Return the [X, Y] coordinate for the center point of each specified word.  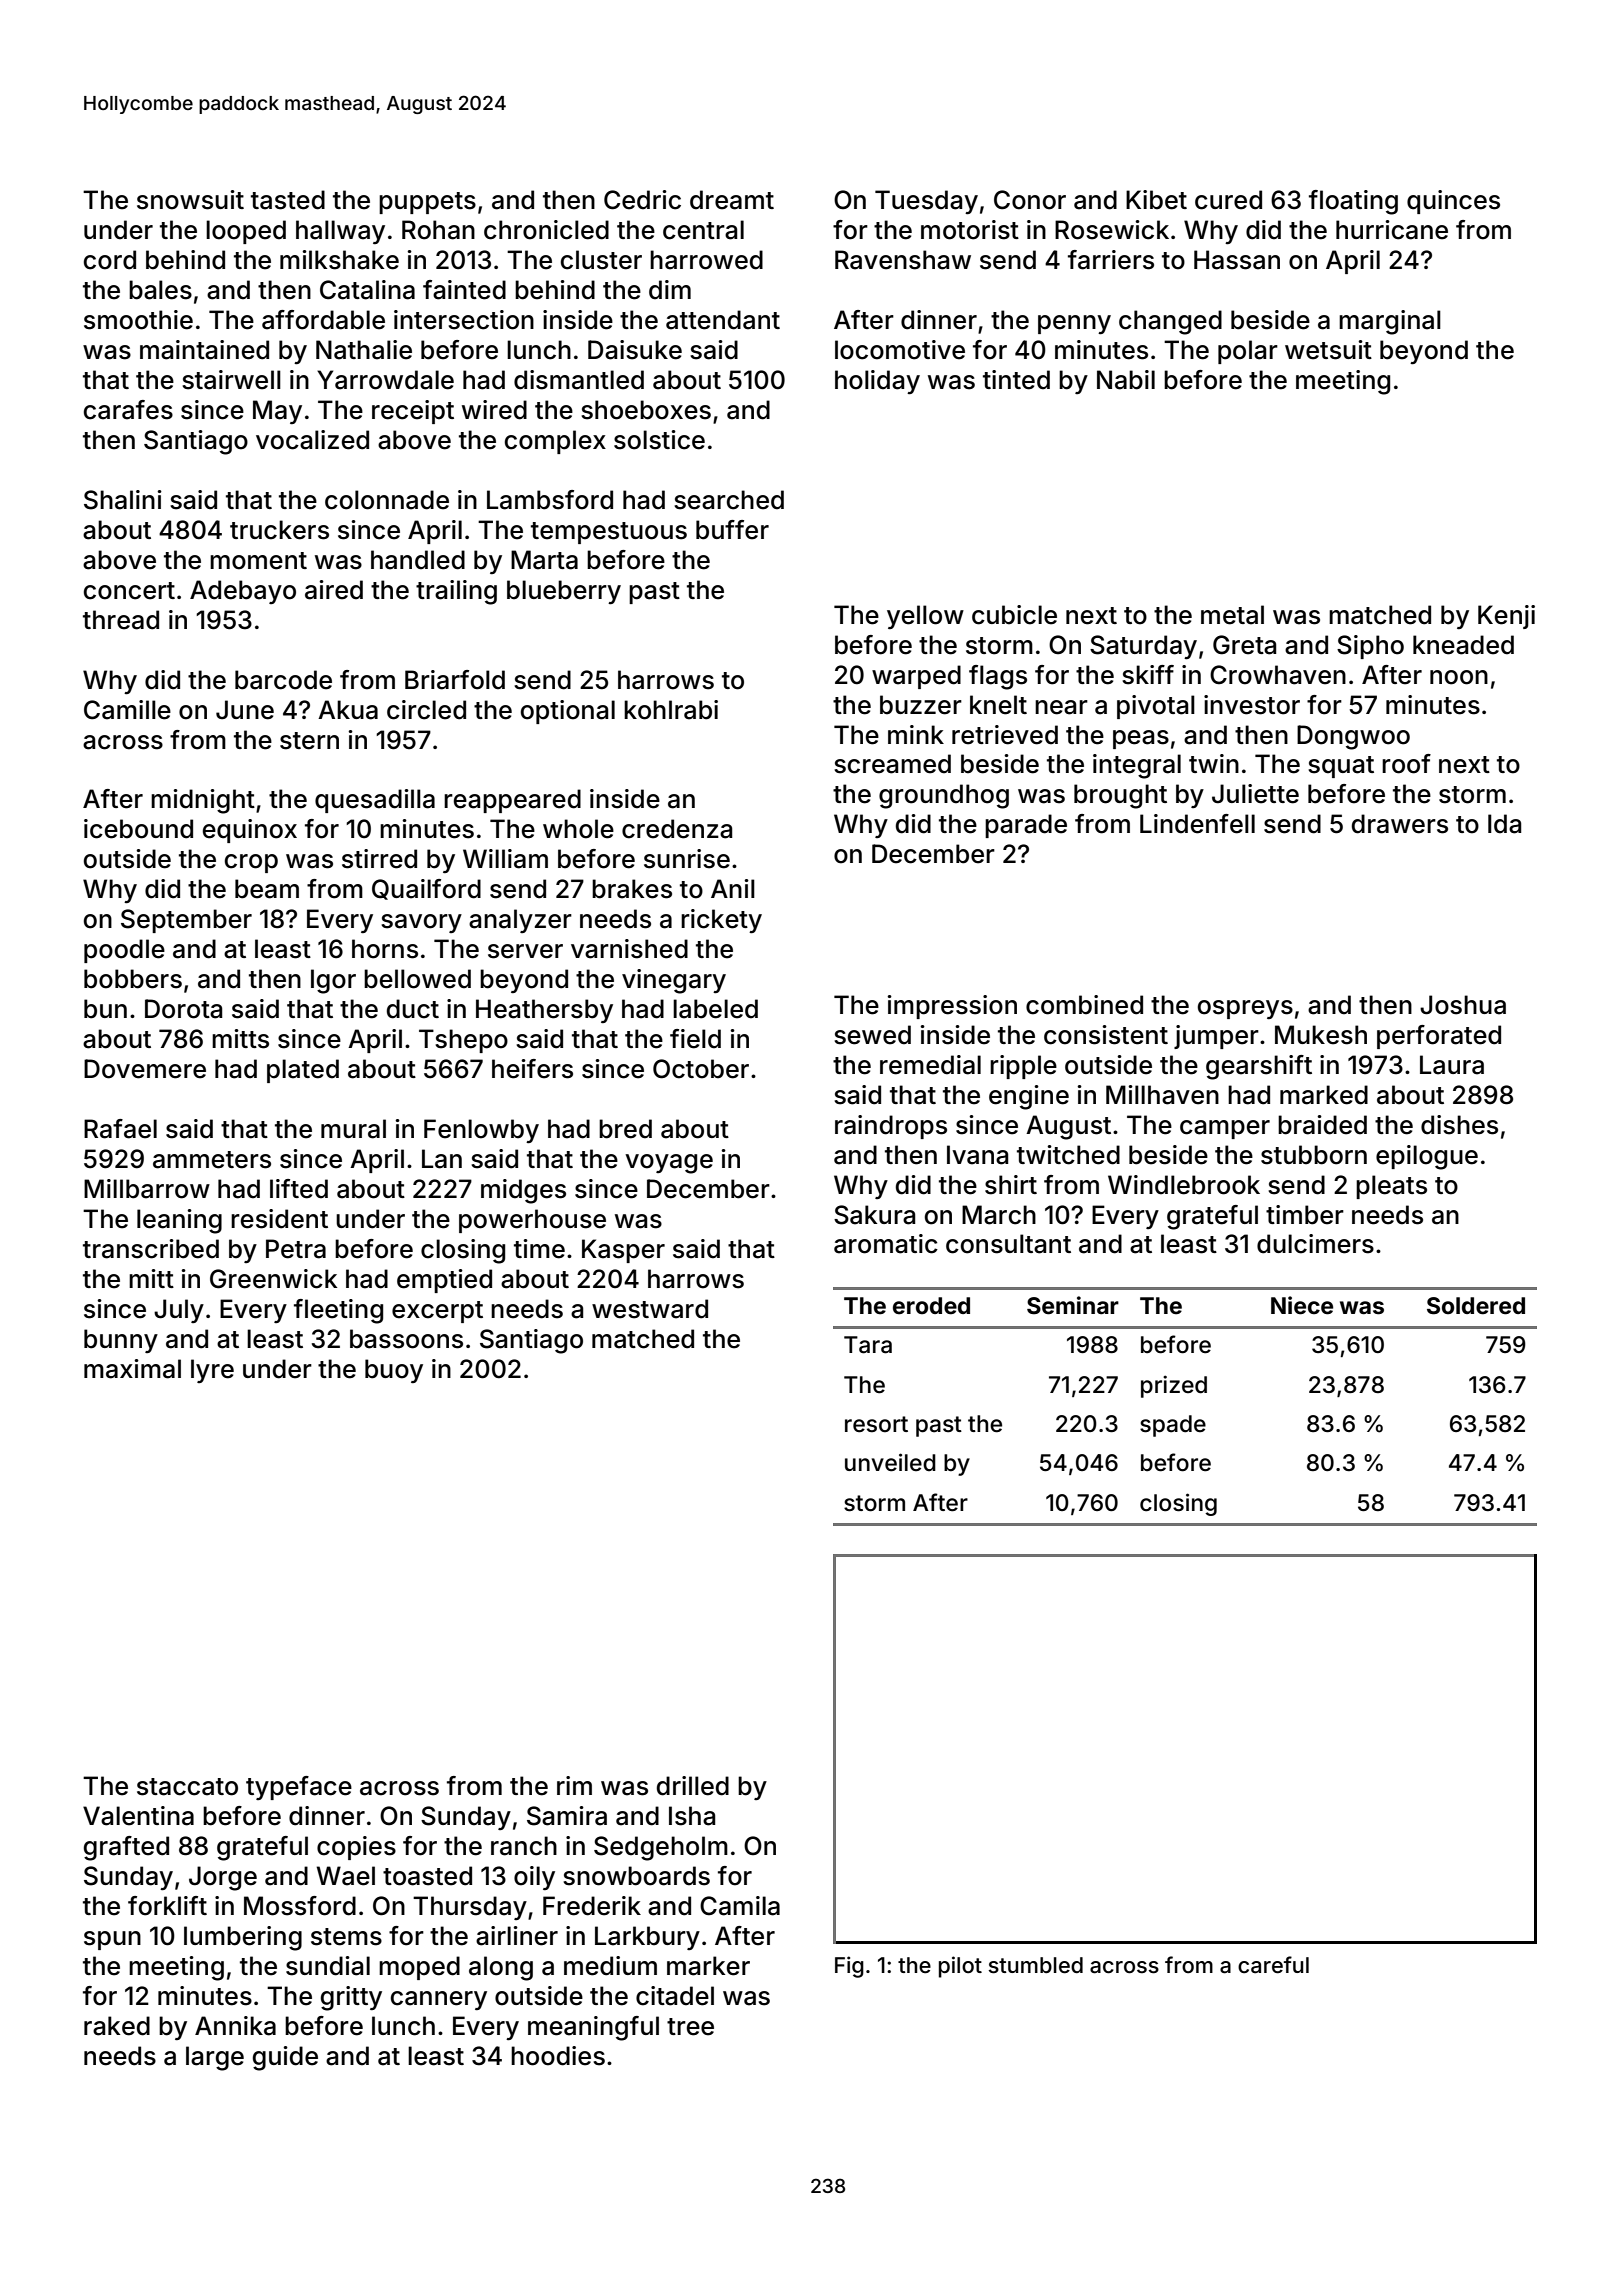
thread [121, 620]
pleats [1391, 1187]
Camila [740, 1906]
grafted [126, 1848]
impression [952, 1007]
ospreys [1245, 1009]
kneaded [1463, 645]
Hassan [1237, 260]
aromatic [886, 1244]
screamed [892, 764]
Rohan [438, 230]
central [703, 230]
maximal [132, 1369]
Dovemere [145, 1069]
